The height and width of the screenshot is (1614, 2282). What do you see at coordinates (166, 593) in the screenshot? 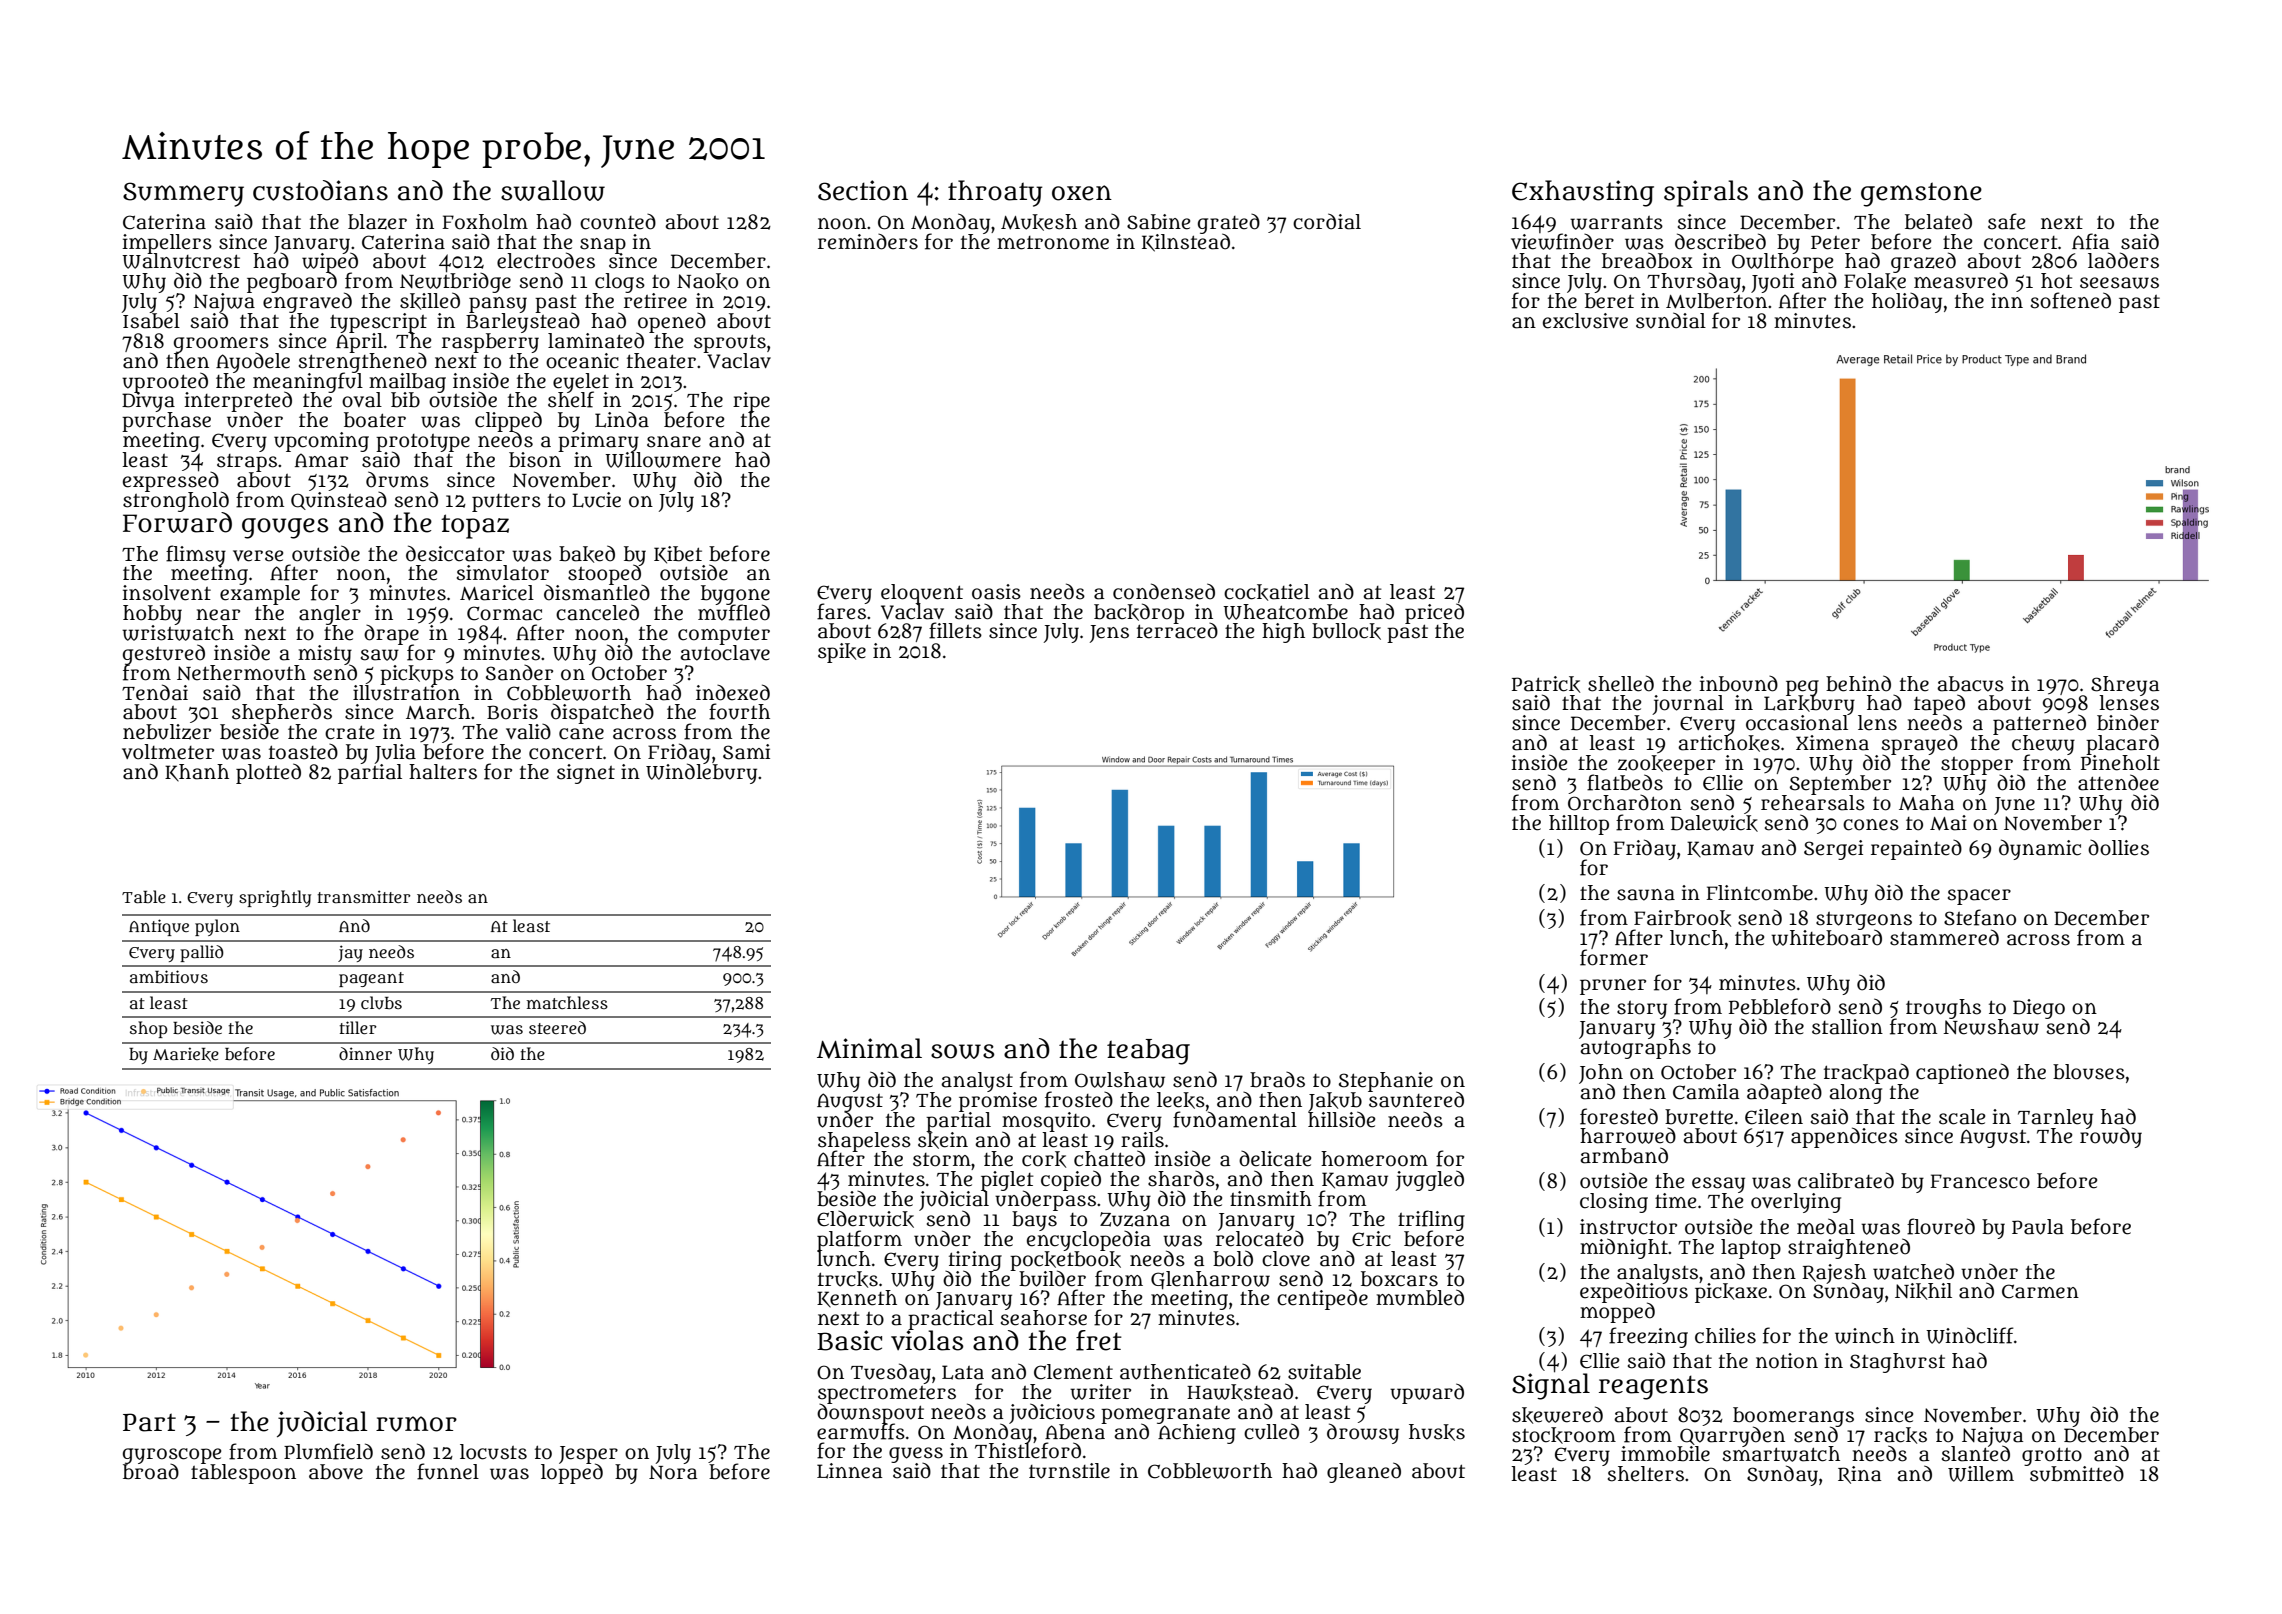
I see `insolvent` at bounding box center [166, 593].
